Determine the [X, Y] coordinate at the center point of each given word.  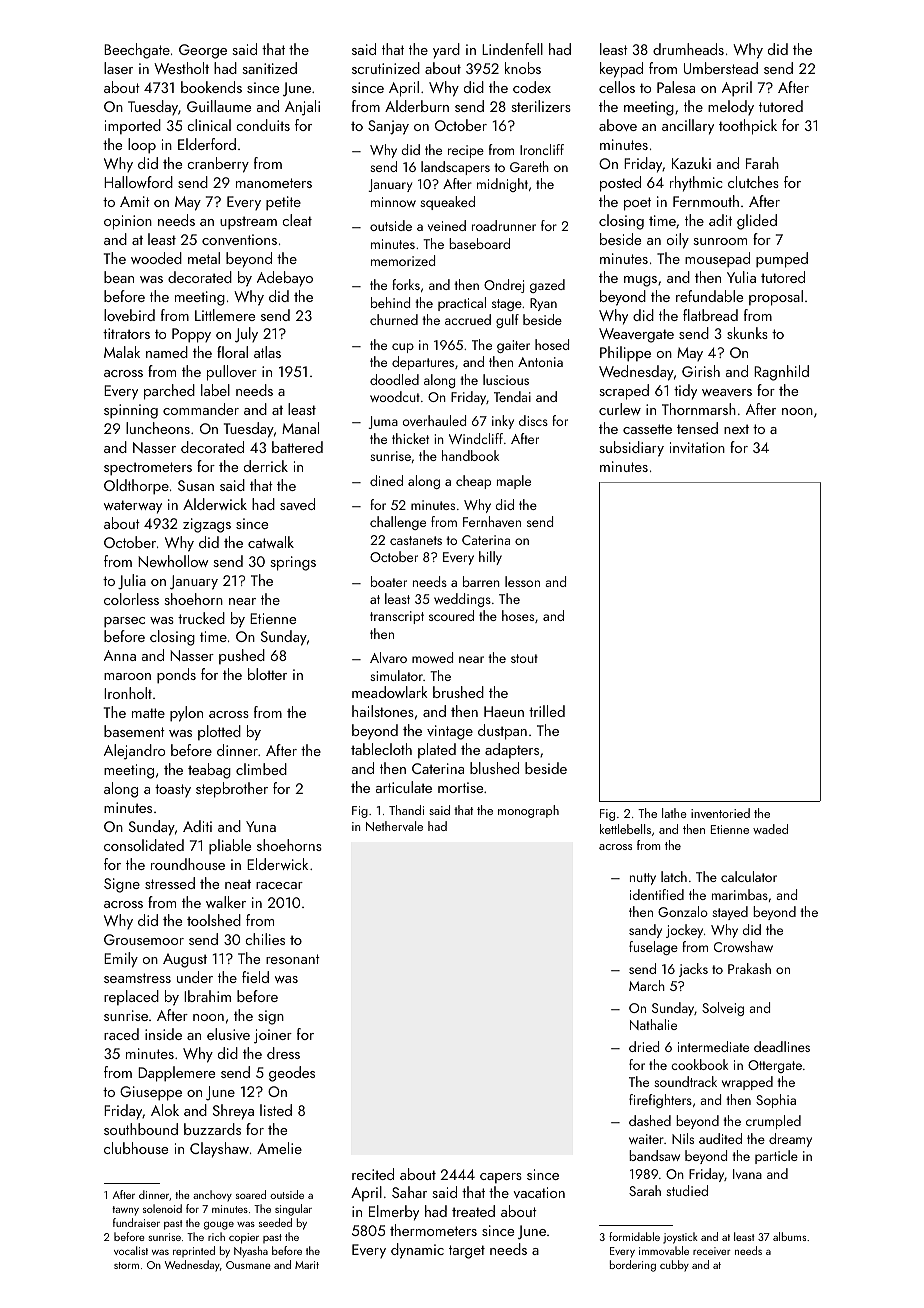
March [647, 985]
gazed [547, 286]
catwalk [271, 542]
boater [389, 581]
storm [126, 1265]
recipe [466, 151]
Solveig [723, 1009]
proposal [776, 298]
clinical [209, 125]
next [736, 429]
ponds [176, 676]
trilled [547, 711]
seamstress [137, 978]
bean [119, 277]
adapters [512, 750]
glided [757, 222]
